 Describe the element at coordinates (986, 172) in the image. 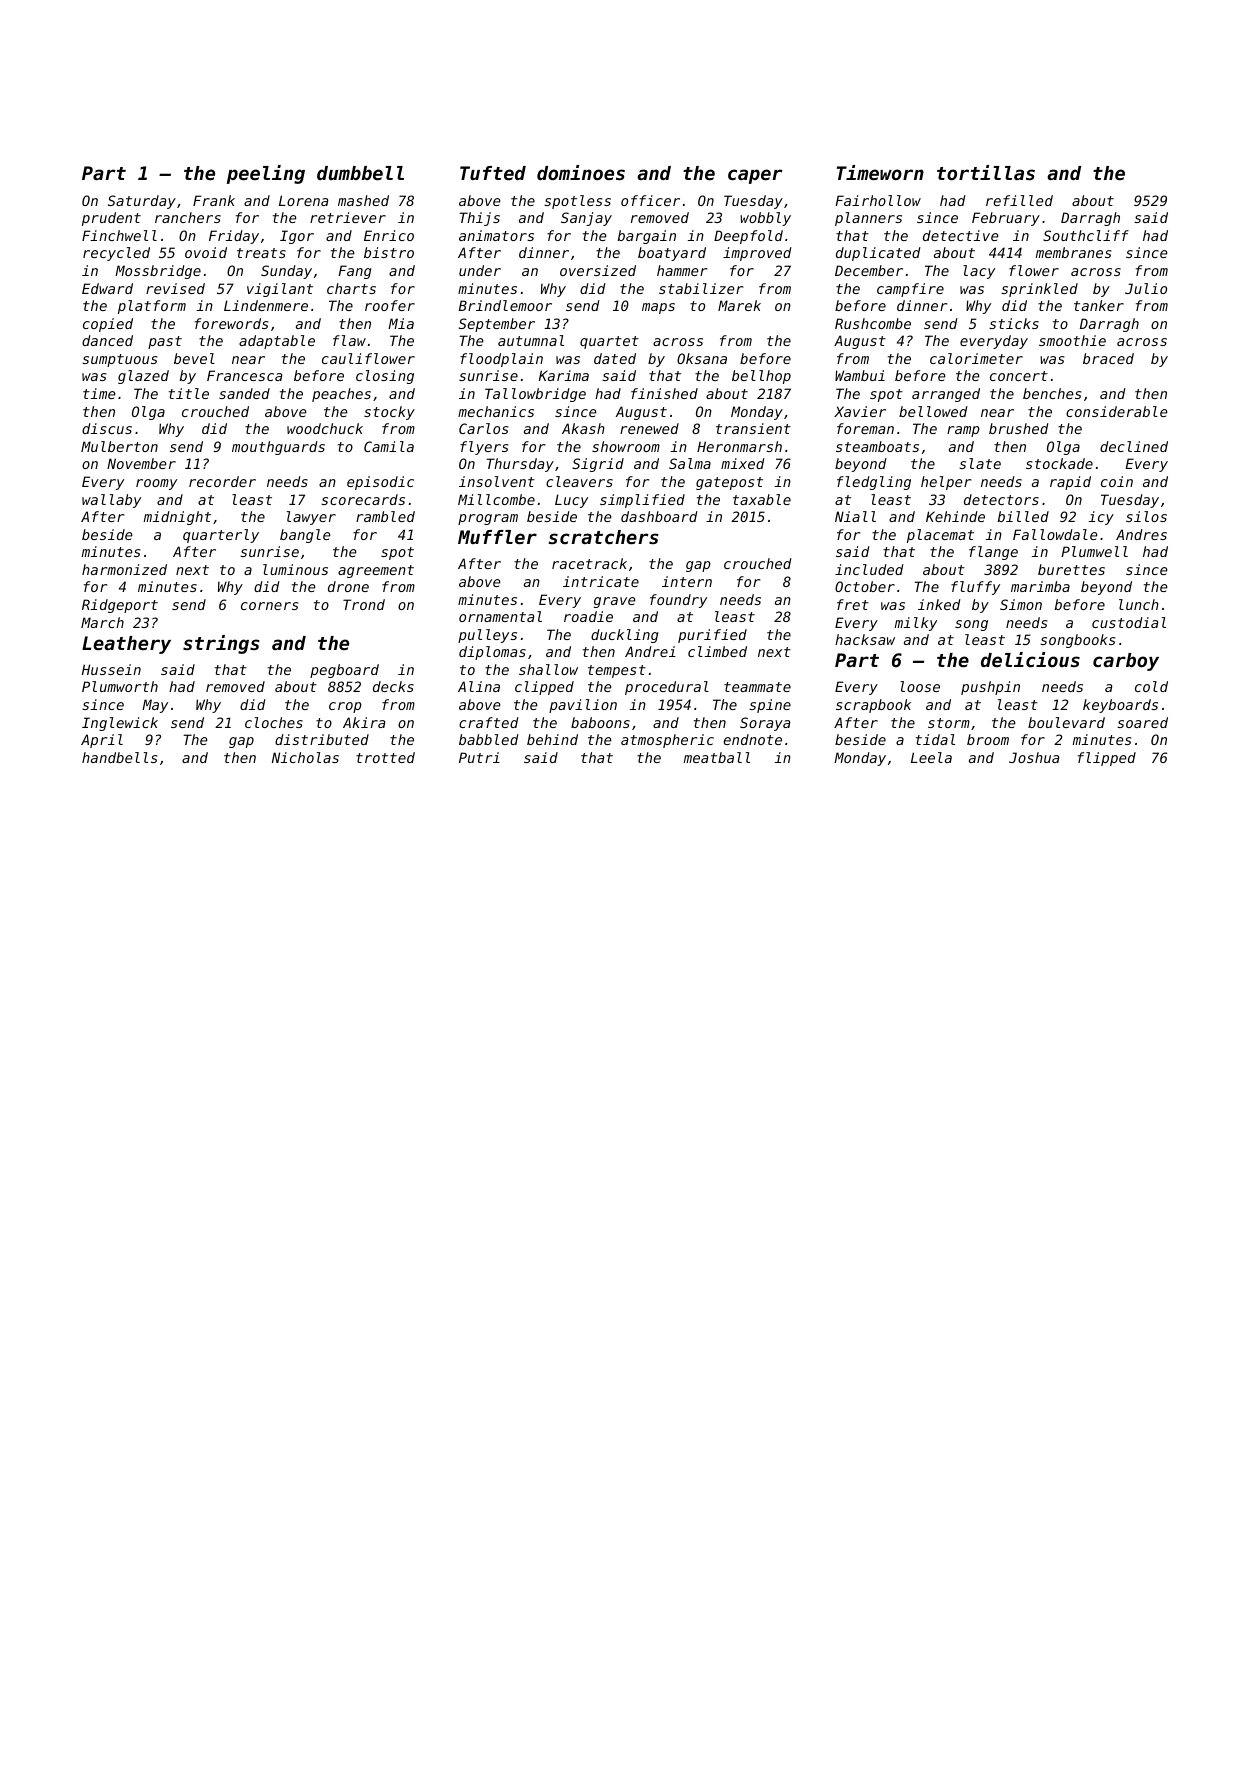

I see `tortillas` at that location.
